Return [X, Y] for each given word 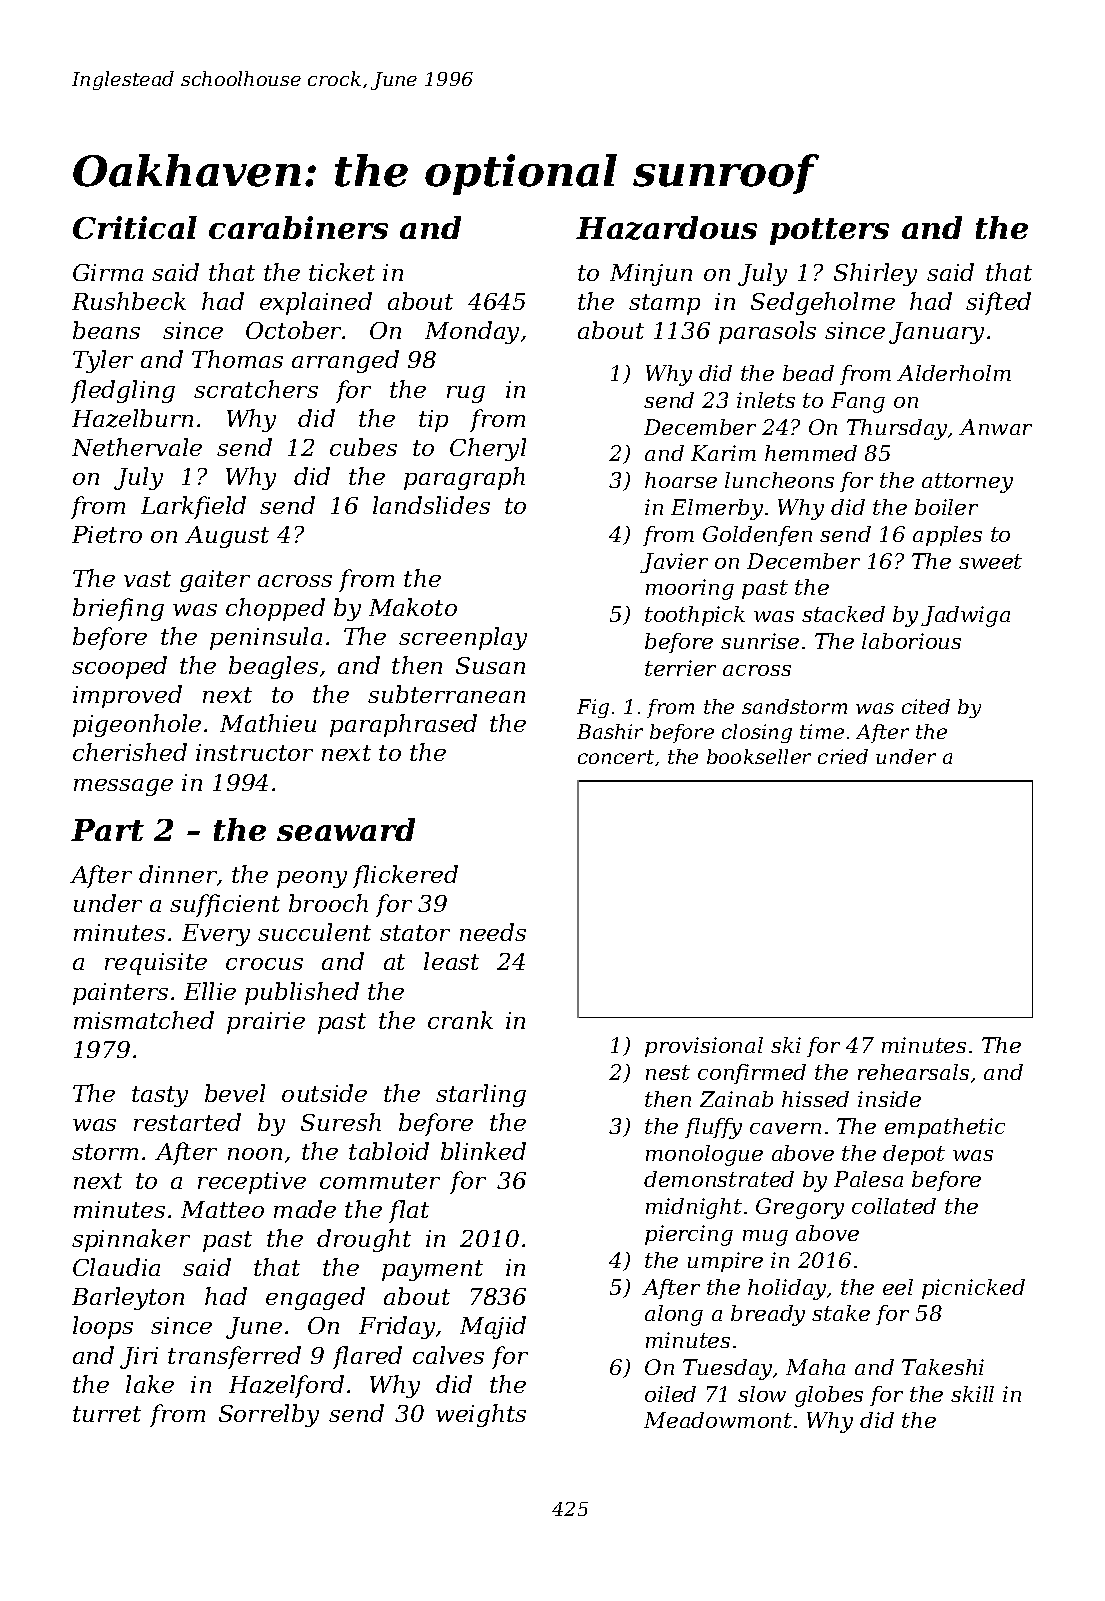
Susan [490, 665]
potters [829, 231]
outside [324, 1093]
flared [367, 1357]
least [451, 961]
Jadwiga [965, 616]
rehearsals [913, 1072]
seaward [346, 829]
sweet [990, 561]
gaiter [215, 581]
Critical [135, 227]
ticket [342, 272]
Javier [674, 563]
